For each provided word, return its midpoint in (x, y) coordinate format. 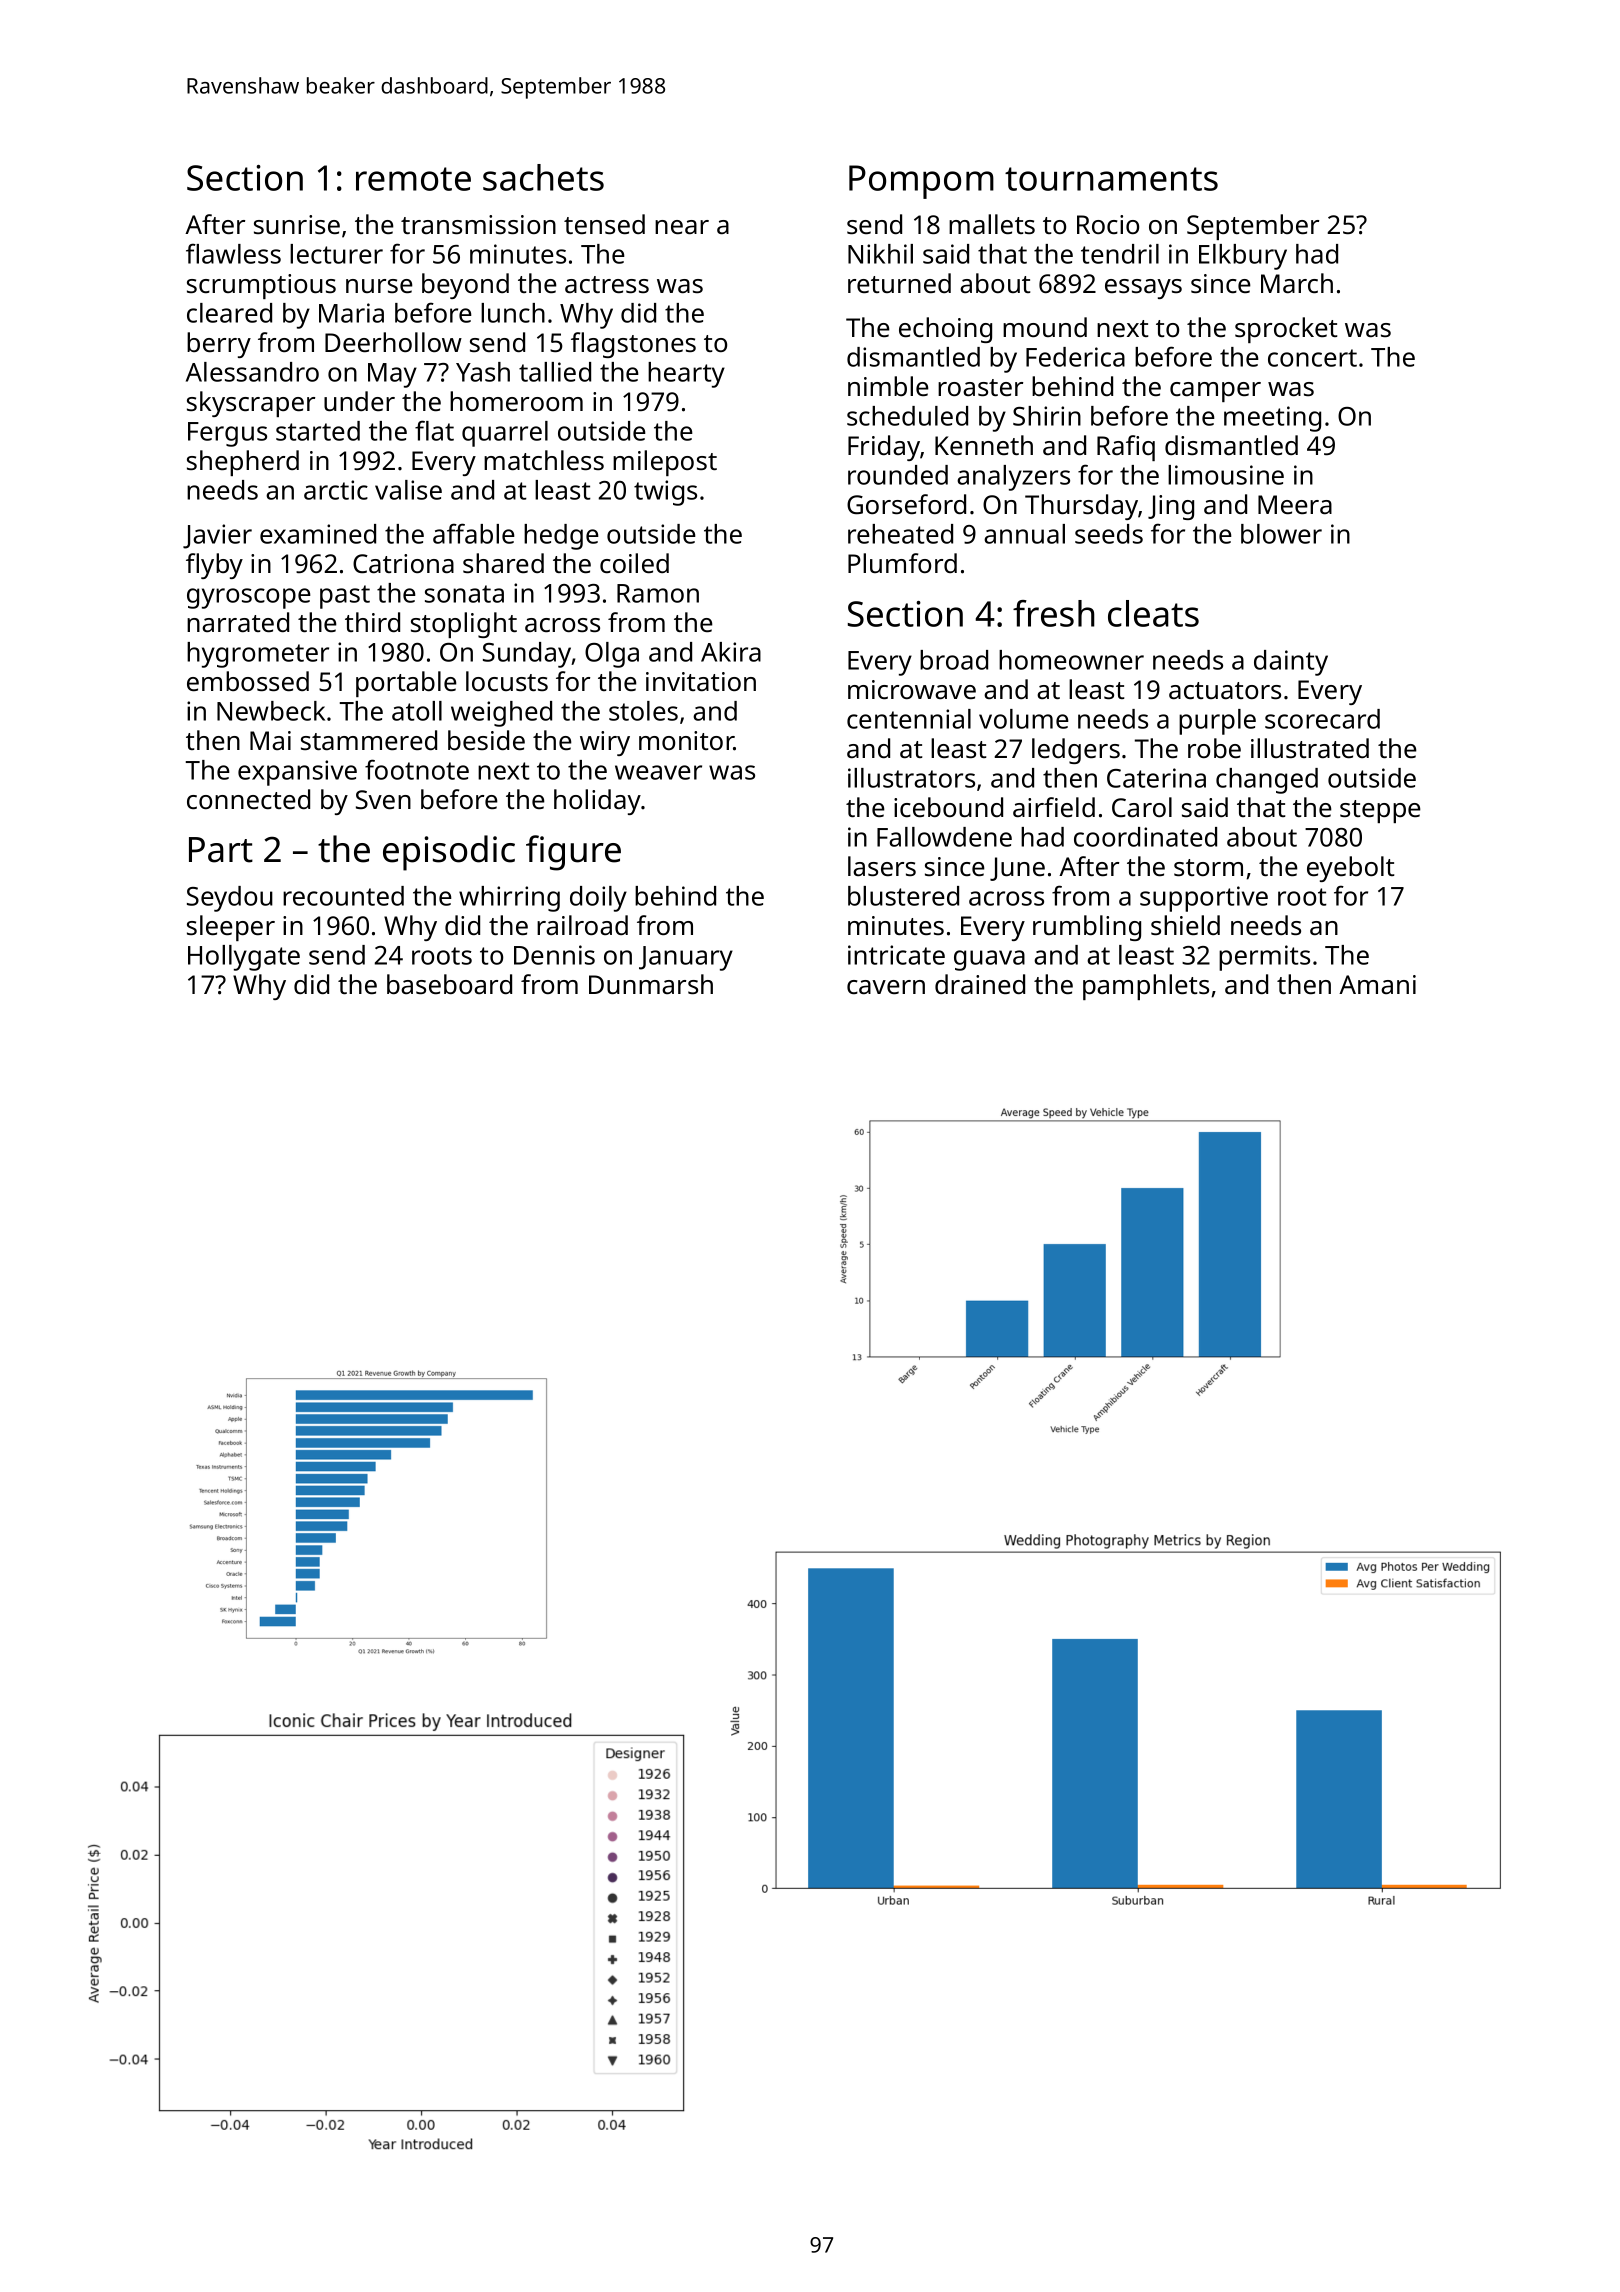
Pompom (921, 182)
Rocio (1108, 224)
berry (219, 345)
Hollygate (244, 958)
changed (1267, 781)
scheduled (907, 416)
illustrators (911, 778)
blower (1281, 534)
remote (413, 179)
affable (474, 533)
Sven (383, 799)
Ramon (658, 593)
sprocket (1286, 330)
